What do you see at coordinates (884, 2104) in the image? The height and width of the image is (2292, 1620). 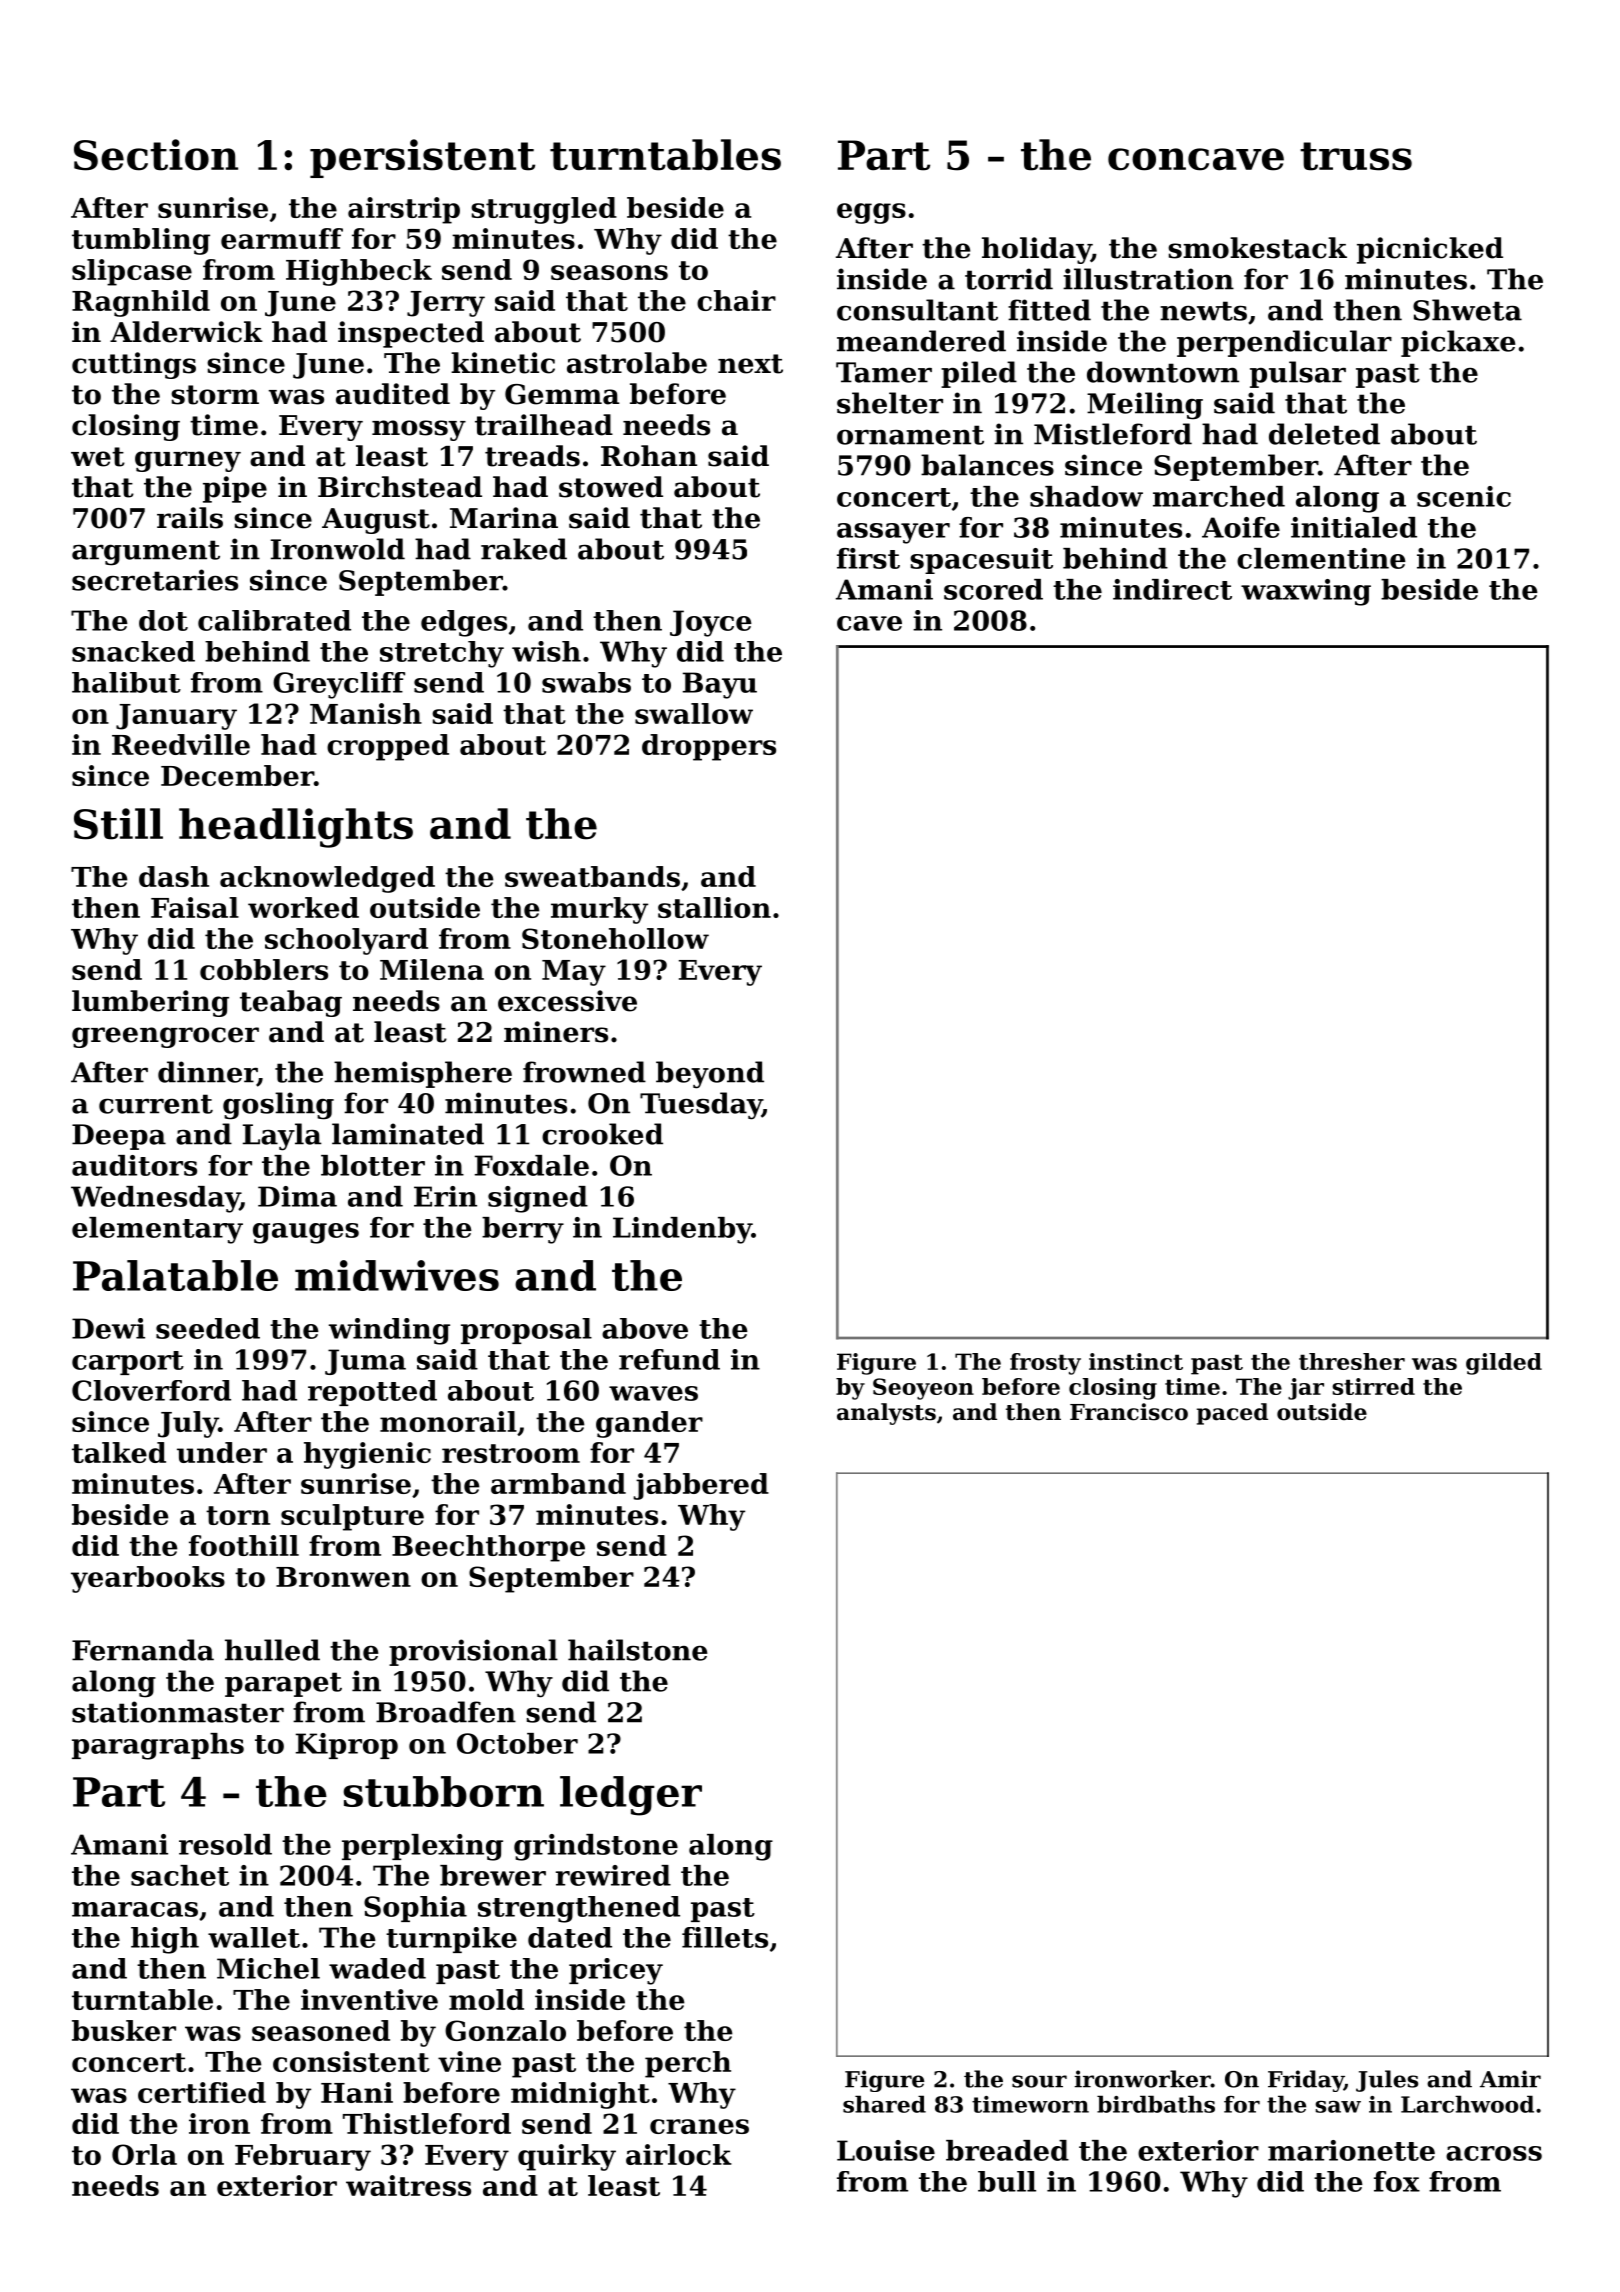 I see `shared` at bounding box center [884, 2104].
